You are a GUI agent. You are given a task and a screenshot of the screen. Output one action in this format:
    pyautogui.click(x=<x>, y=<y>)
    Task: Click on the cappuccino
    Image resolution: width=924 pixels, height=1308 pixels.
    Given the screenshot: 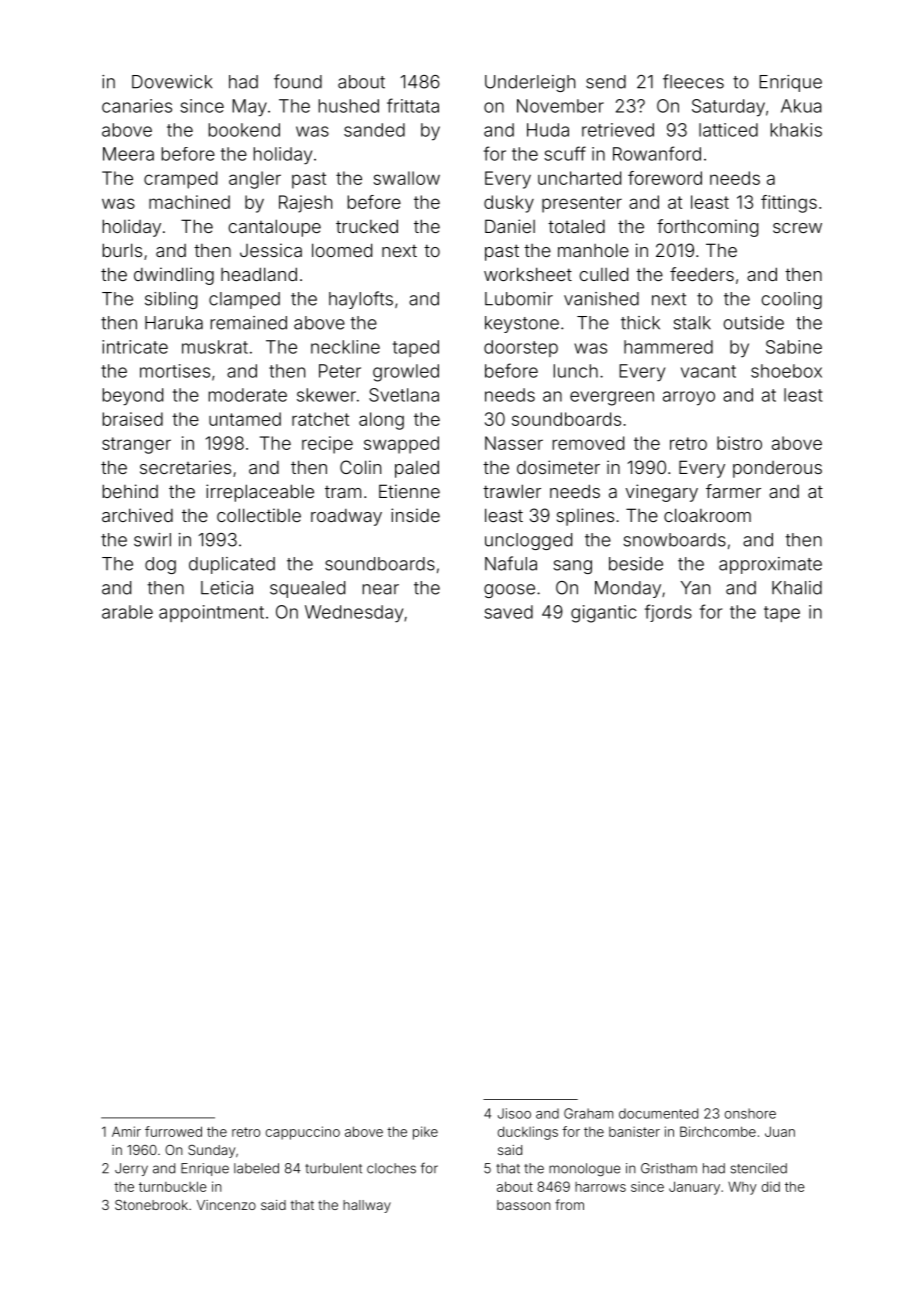 What is the action you would take?
    pyautogui.click(x=303, y=1133)
